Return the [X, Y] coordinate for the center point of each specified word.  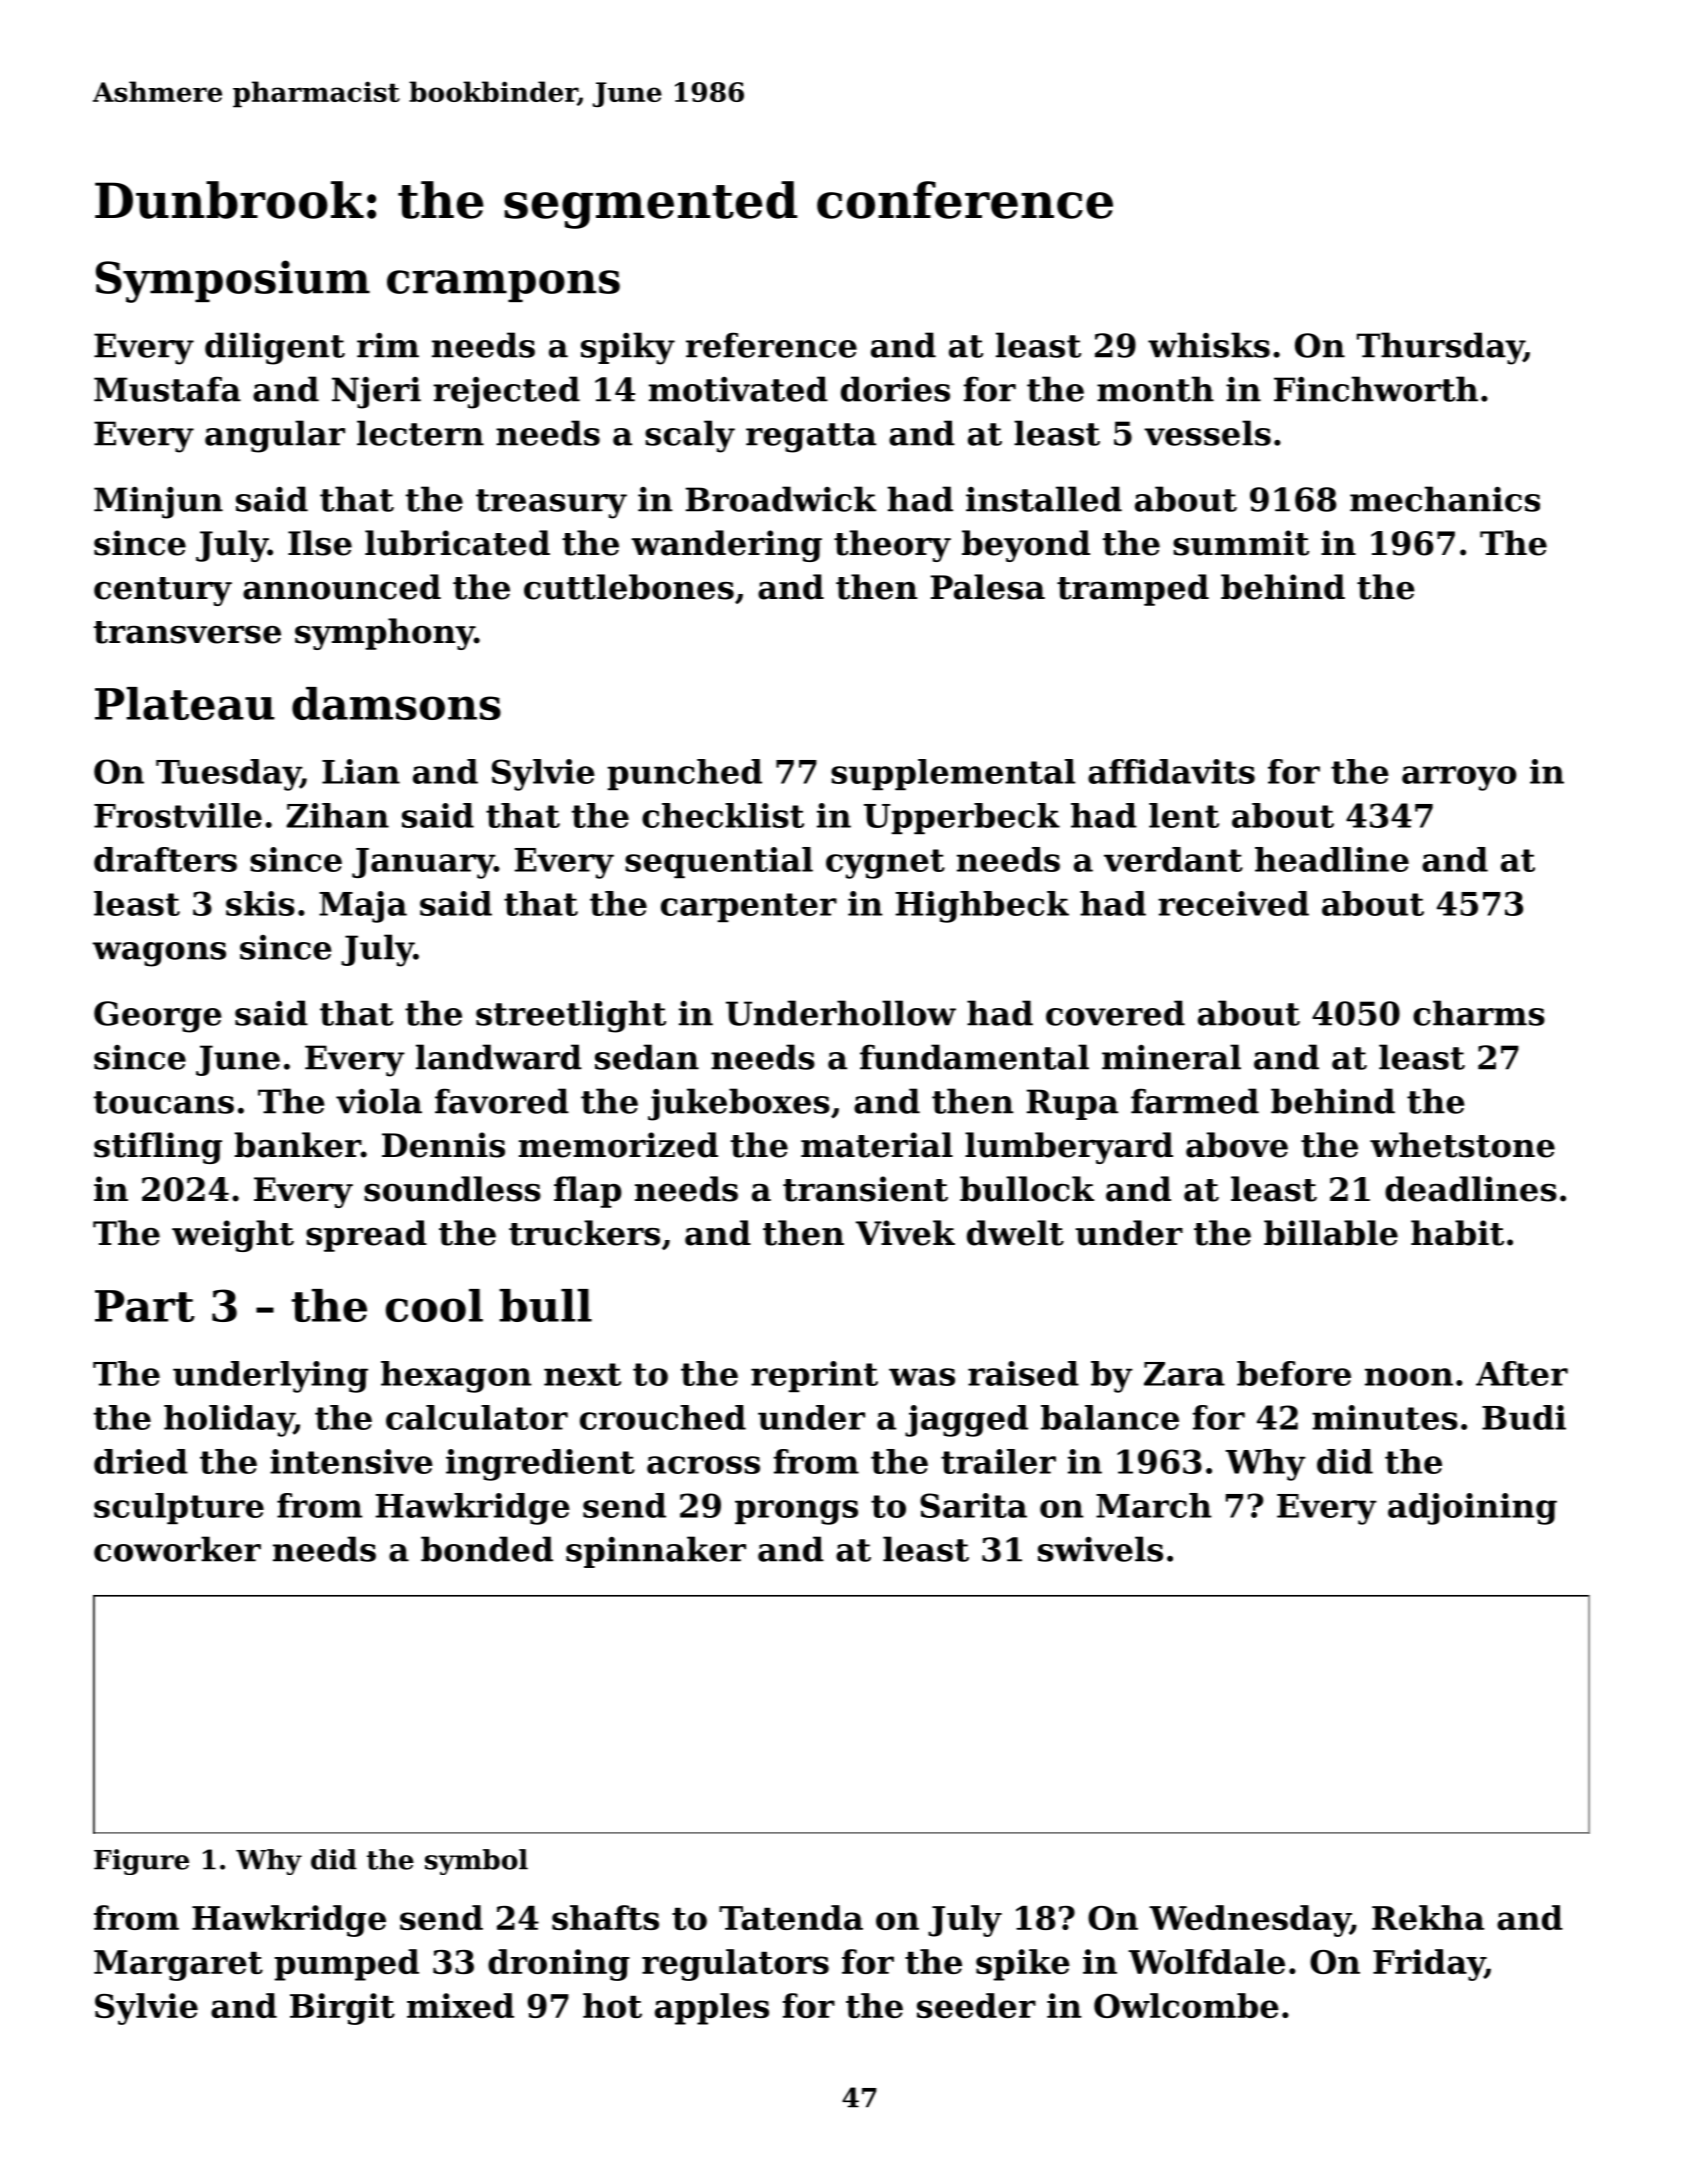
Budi [1524, 1417]
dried [141, 1461]
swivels [1100, 1549]
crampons [503, 286]
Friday [1429, 1965]
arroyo [1459, 778]
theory [892, 546]
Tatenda [791, 1917]
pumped [346, 1965]
